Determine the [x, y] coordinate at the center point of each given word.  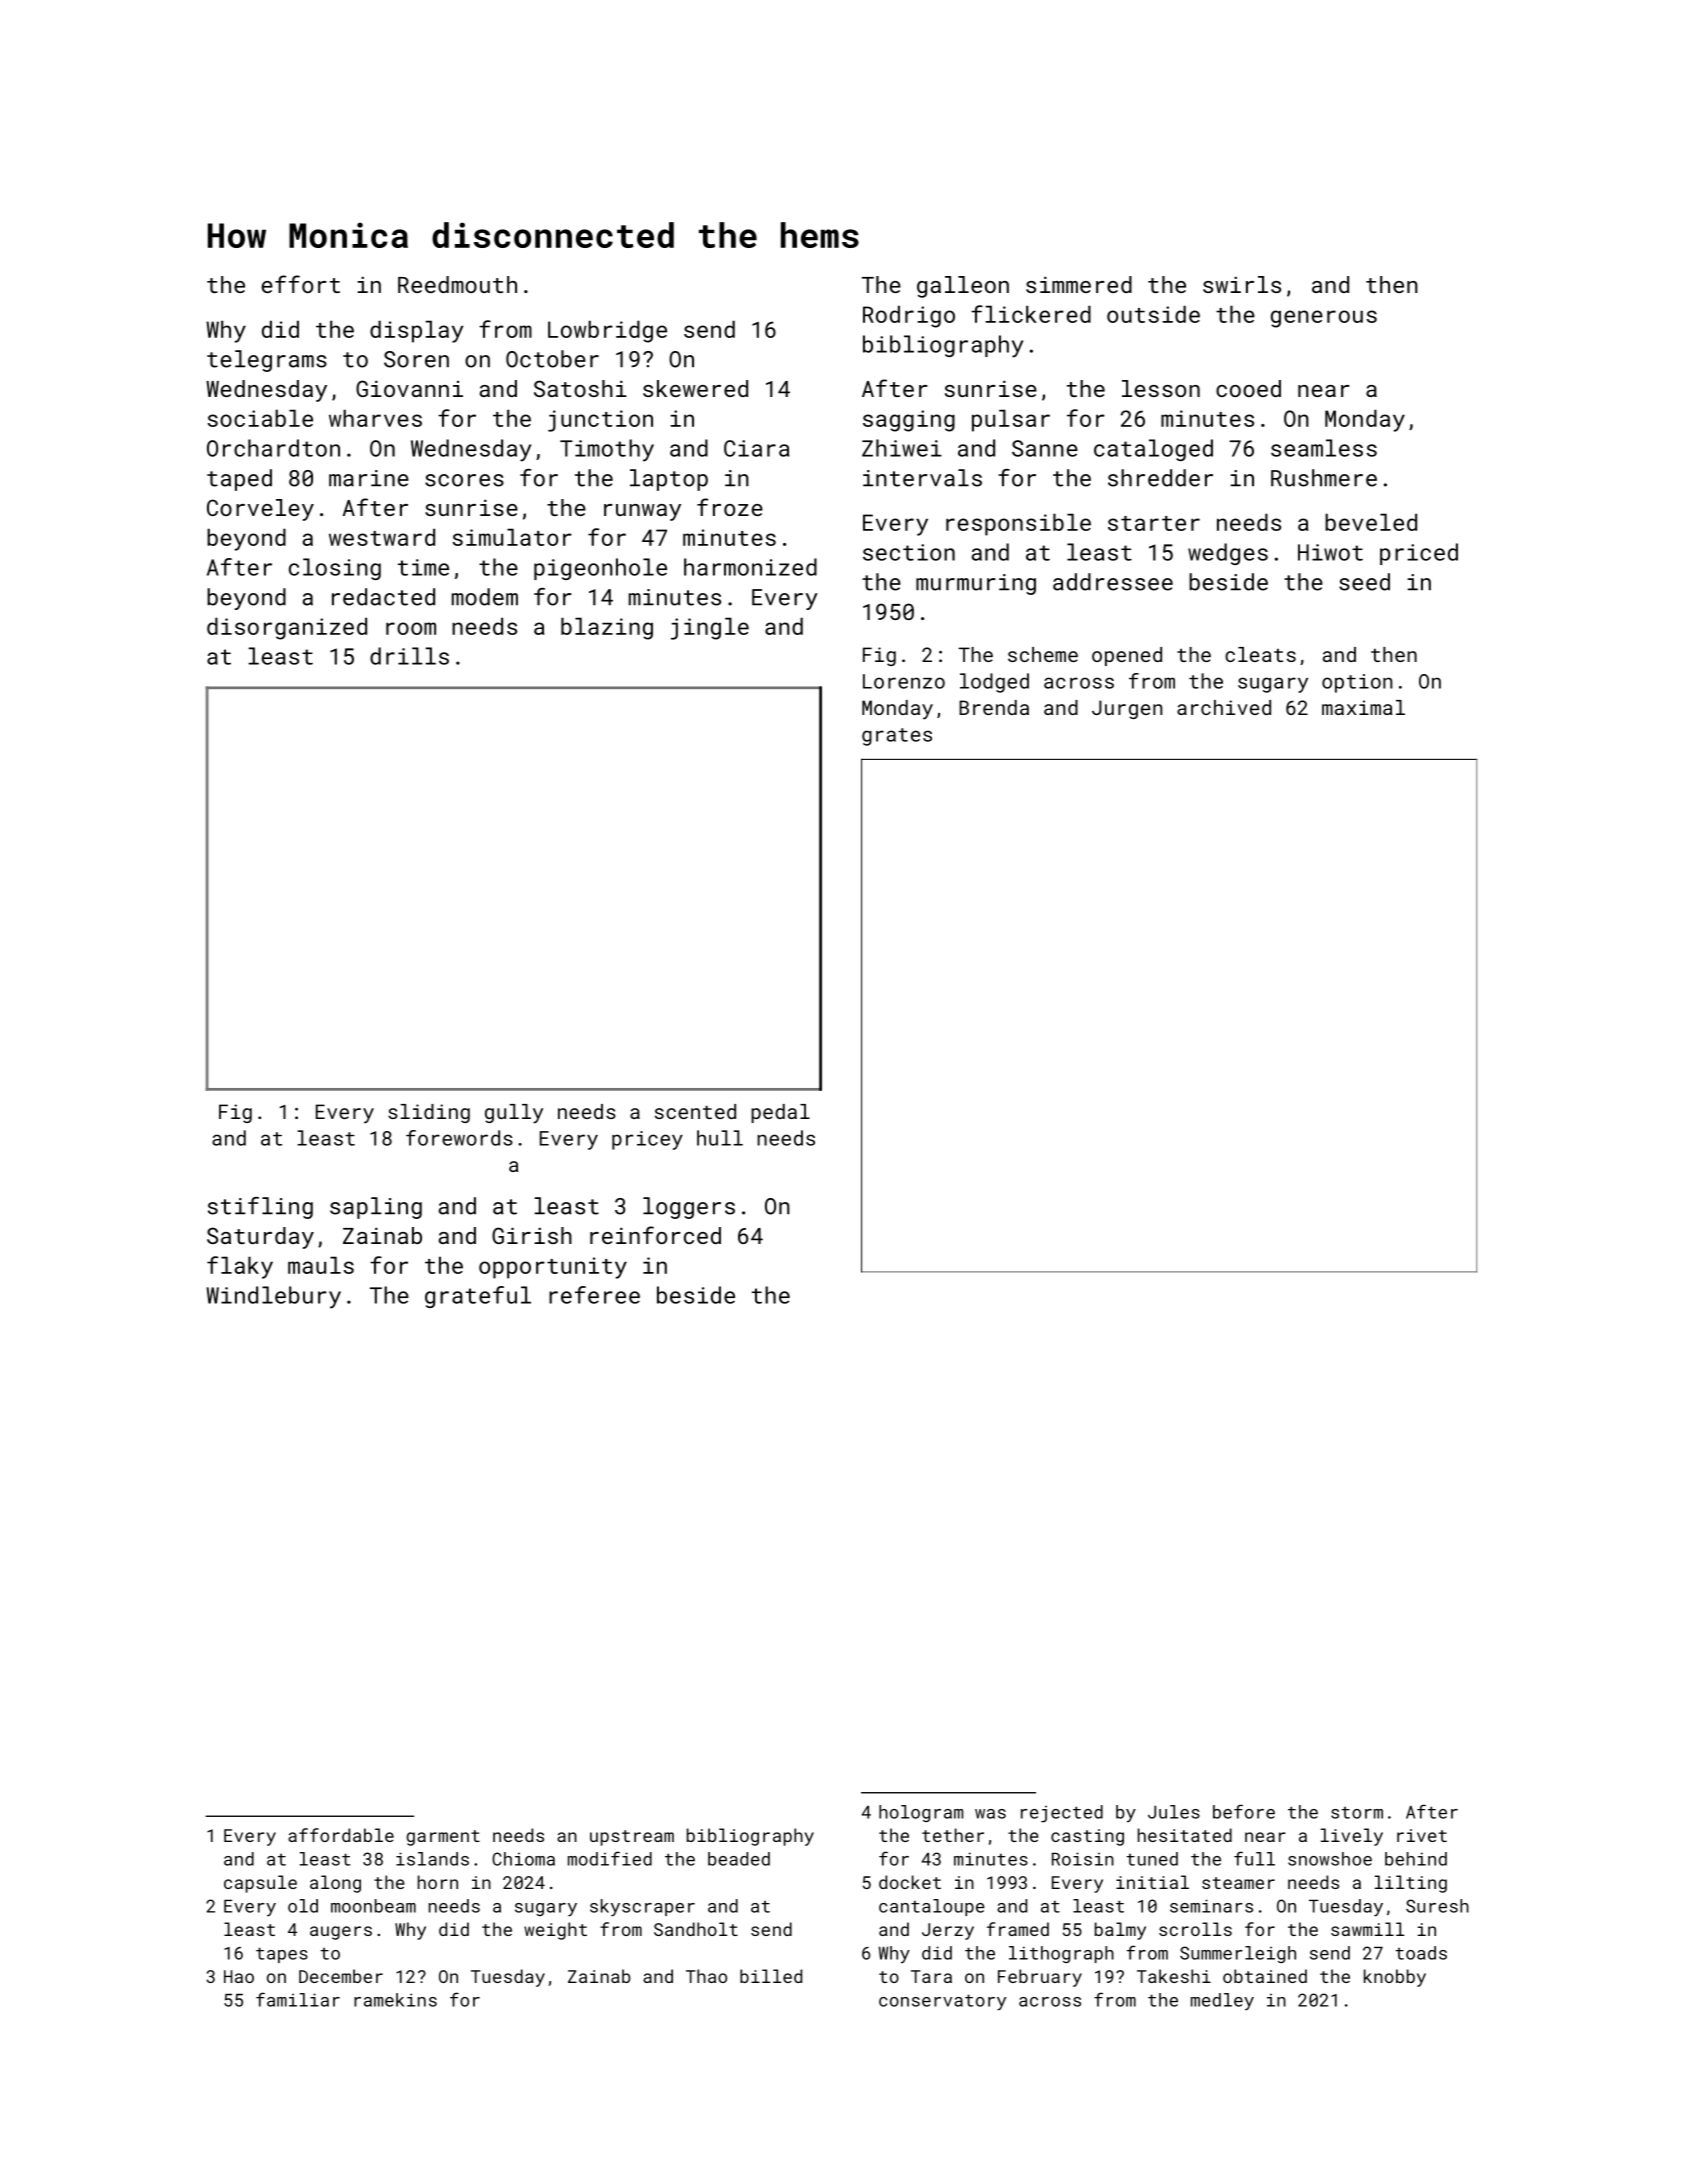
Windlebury [273, 1297]
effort [301, 284]
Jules [1174, 1812]
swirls [1242, 284]
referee [594, 1295]
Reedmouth [457, 284]
